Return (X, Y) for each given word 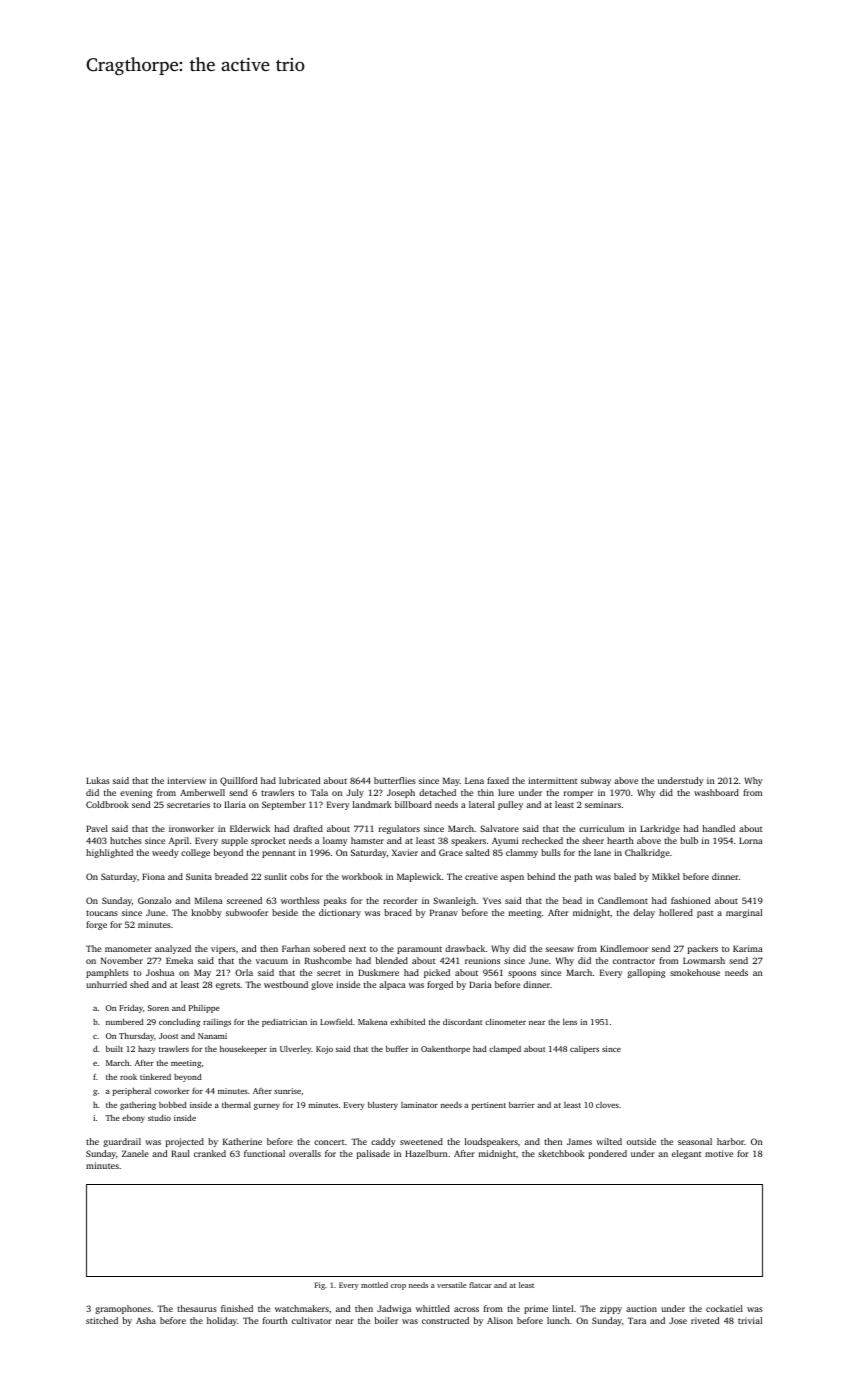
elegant (687, 1154)
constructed (445, 1320)
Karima (747, 948)
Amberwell (202, 792)
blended (391, 960)
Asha (146, 1320)
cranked (210, 1153)
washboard (716, 792)
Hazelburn (426, 1153)
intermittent (553, 780)
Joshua (160, 972)
